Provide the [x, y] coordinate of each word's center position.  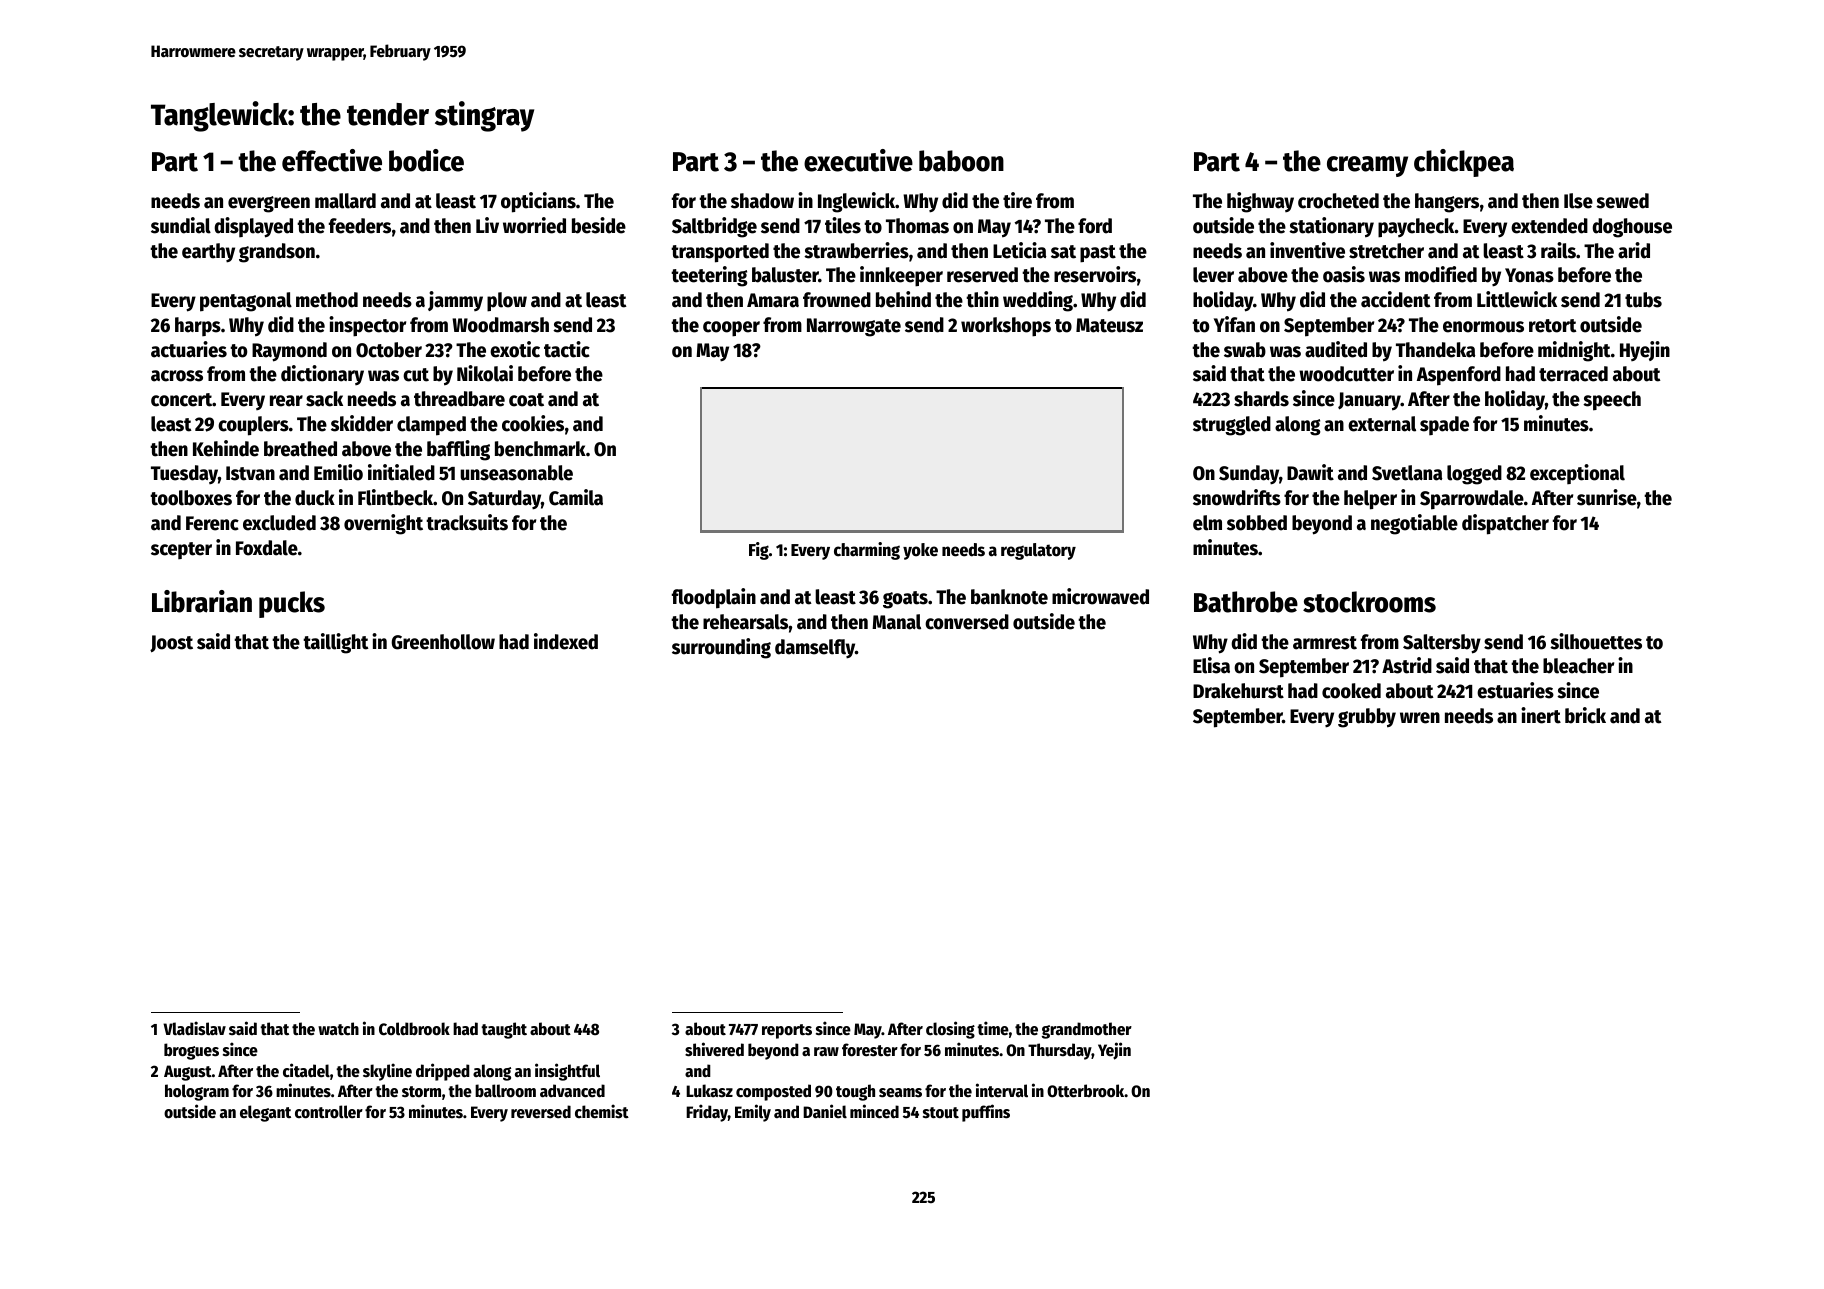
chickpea [1464, 163]
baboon [961, 161]
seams [900, 1093]
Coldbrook [414, 1029]
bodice [426, 160]
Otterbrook [1086, 1091]
